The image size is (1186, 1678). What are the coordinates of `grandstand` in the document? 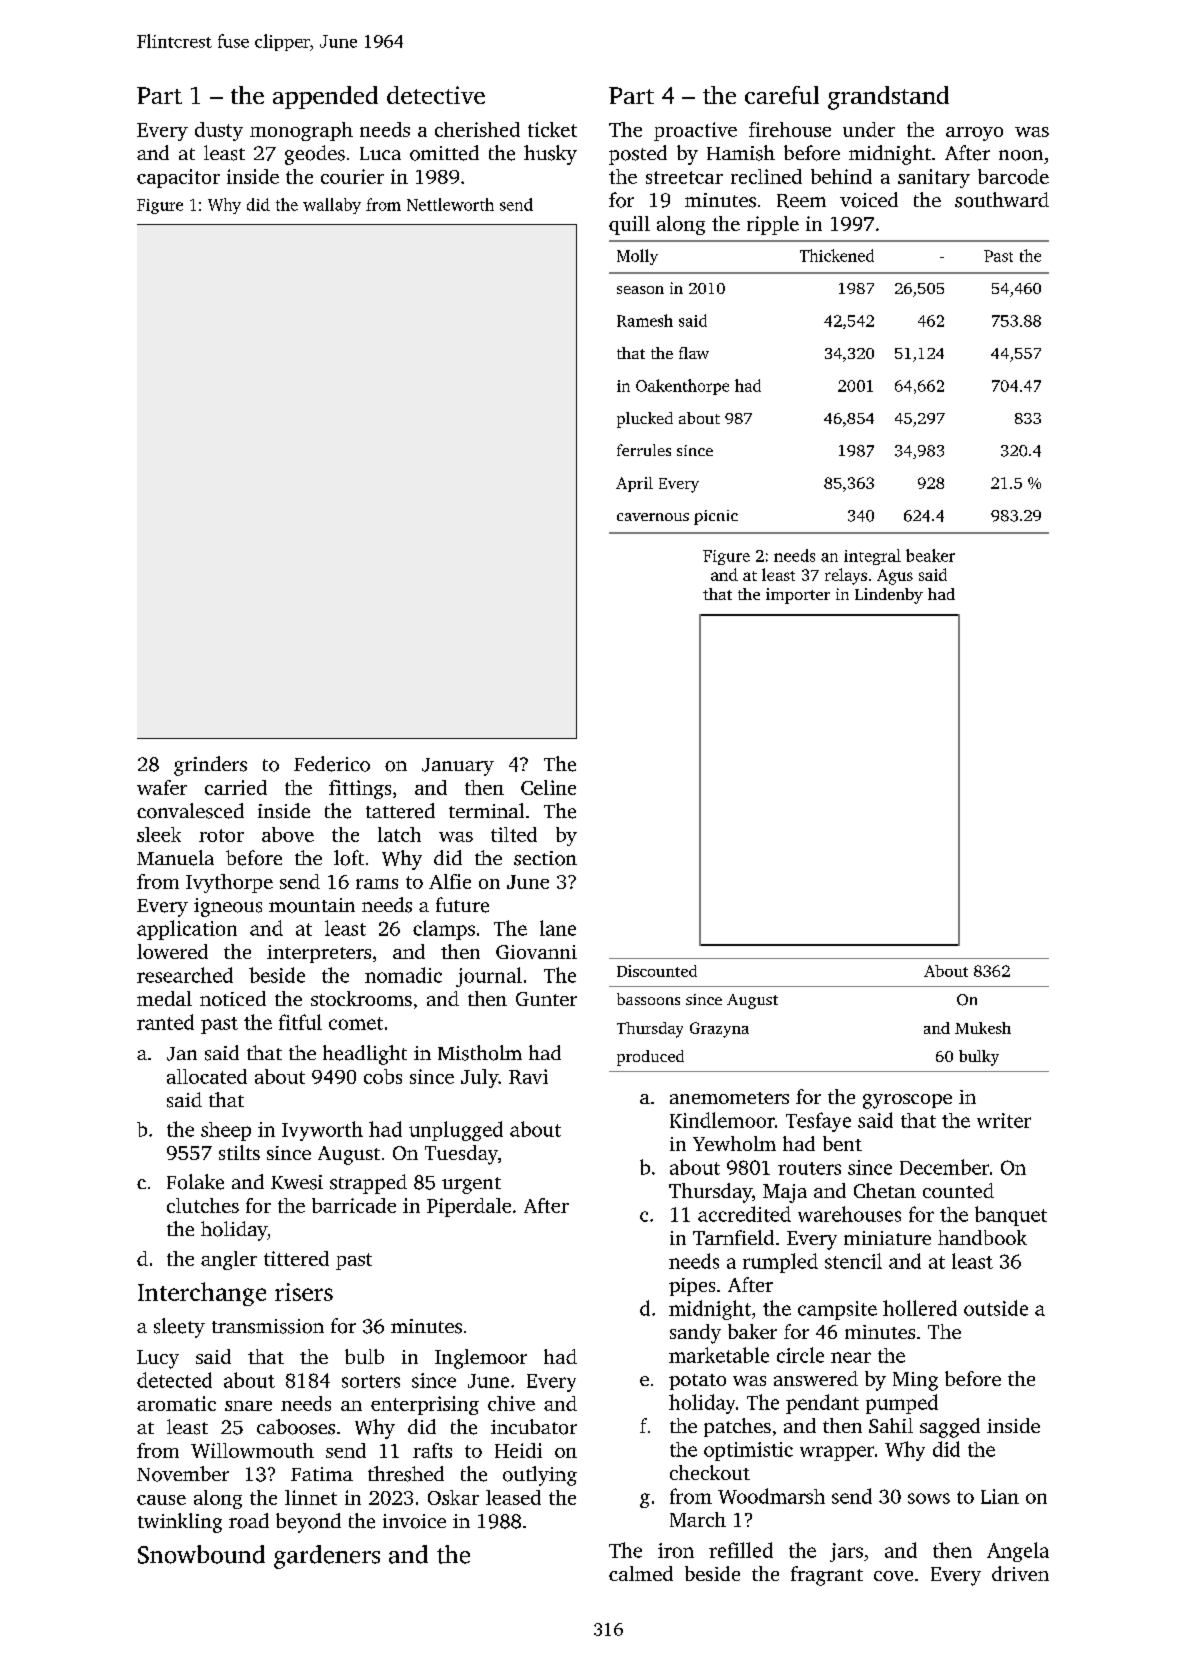 It's located at (888, 98).
